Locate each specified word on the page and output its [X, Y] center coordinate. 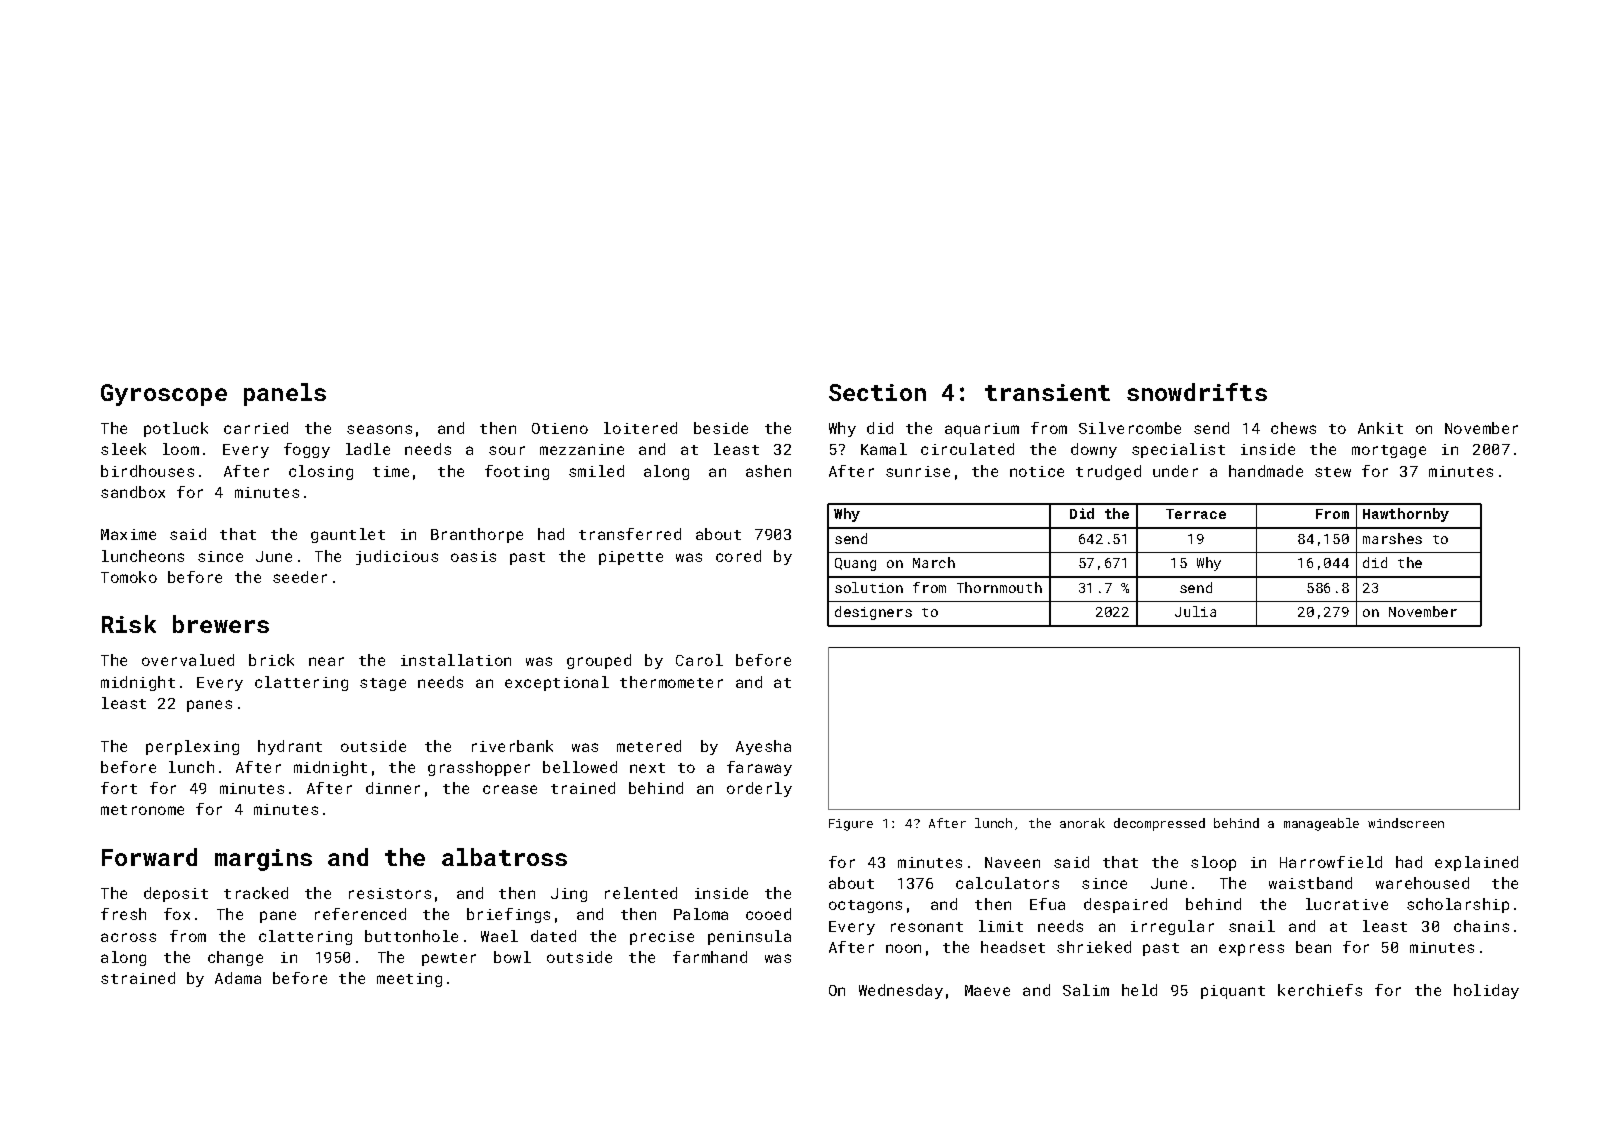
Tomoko [129, 577]
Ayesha [763, 747]
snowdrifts [1197, 392]
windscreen [1406, 823]
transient [1047, 392]
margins [263, 860]
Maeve [987, 990]
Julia [1195, 611]
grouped [599, 661]
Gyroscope [164, 395]
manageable [1321, 824]
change [235, 958]
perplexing [192, 747]
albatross [504, 857]
